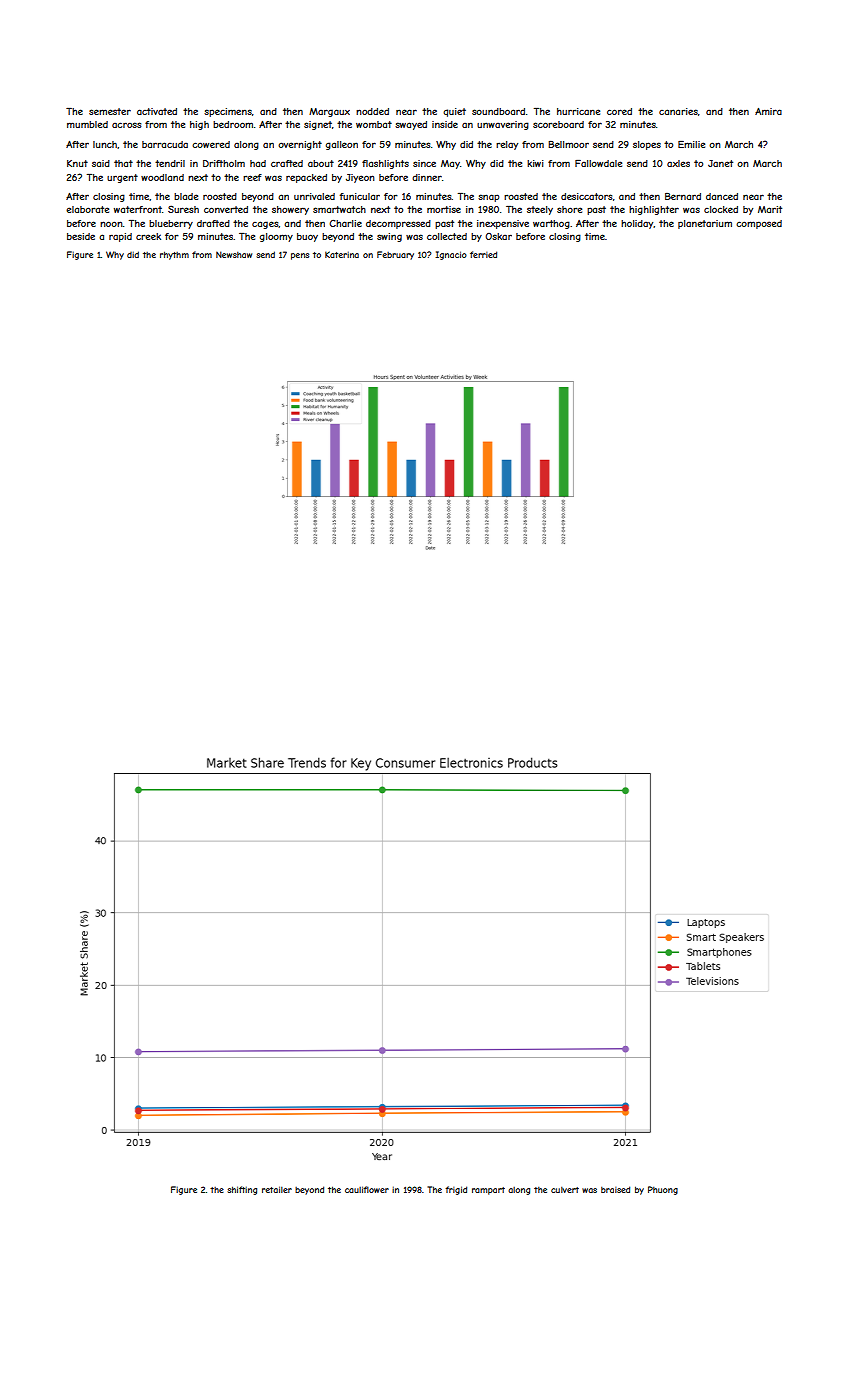 The image size is (849, 1400). I want to click on planetarium, so click(705, 224).
